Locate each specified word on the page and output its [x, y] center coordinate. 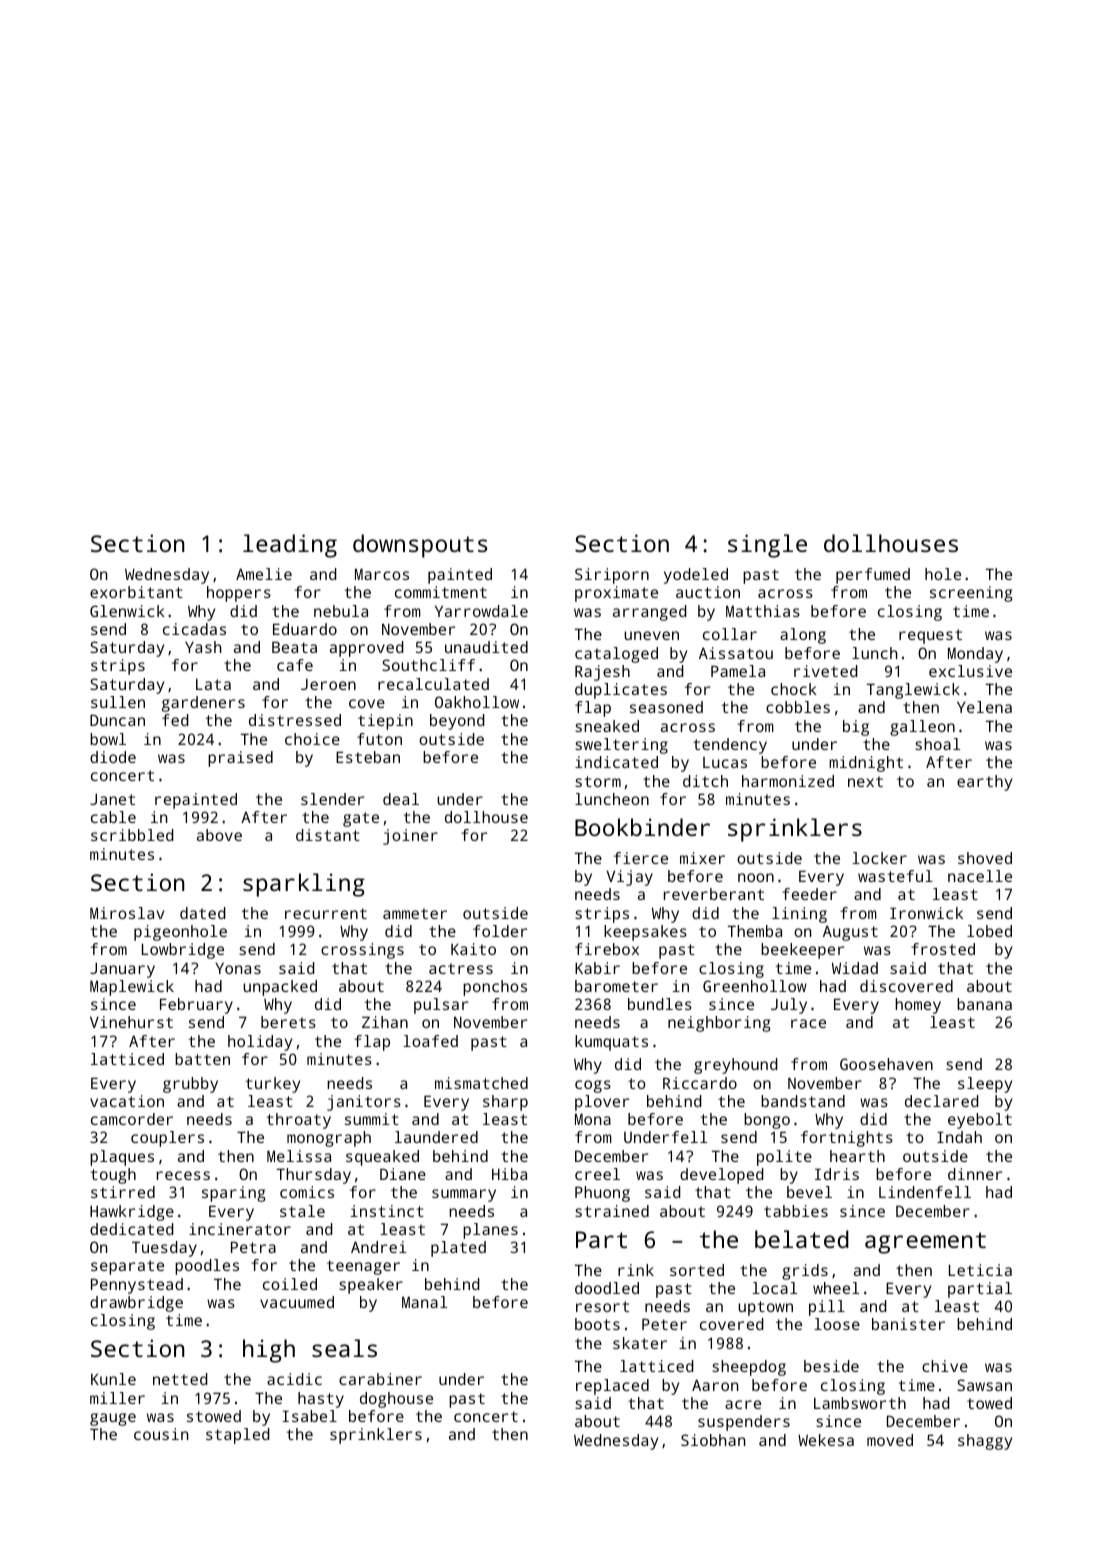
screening [971, 594]
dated [203, 913]
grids [805, 1272]
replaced [612, 1387]
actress [461, 968]
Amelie [264, 574]
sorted [697, 1270]
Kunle [113, 1379]
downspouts [420, 546]
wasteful [895, 876]
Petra [253, 1247]
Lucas [725, 762]
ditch [705, 781]
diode [113, 757]
